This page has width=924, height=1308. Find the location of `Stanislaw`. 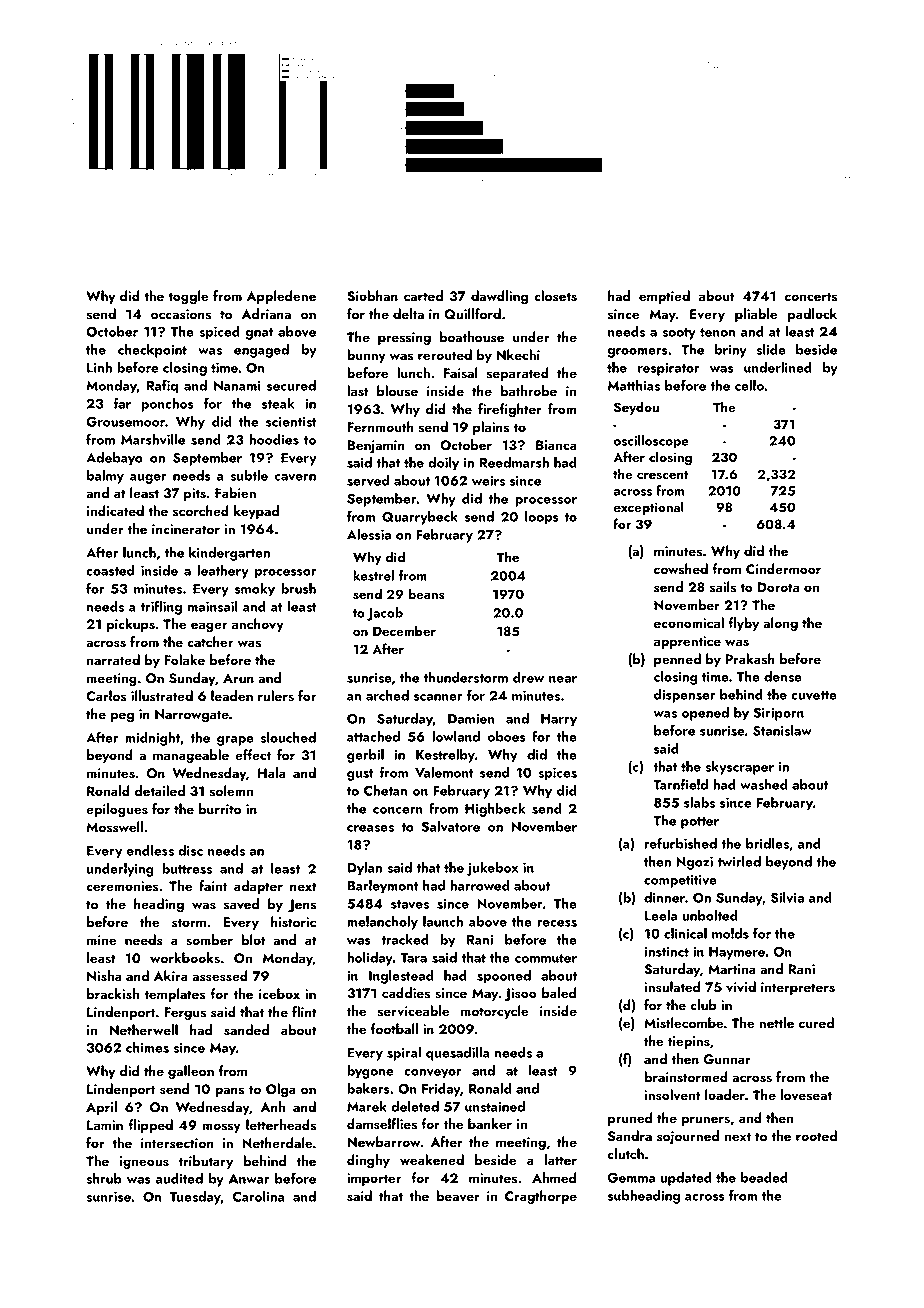

Stanislaw is located at coordinates (782, 730).
